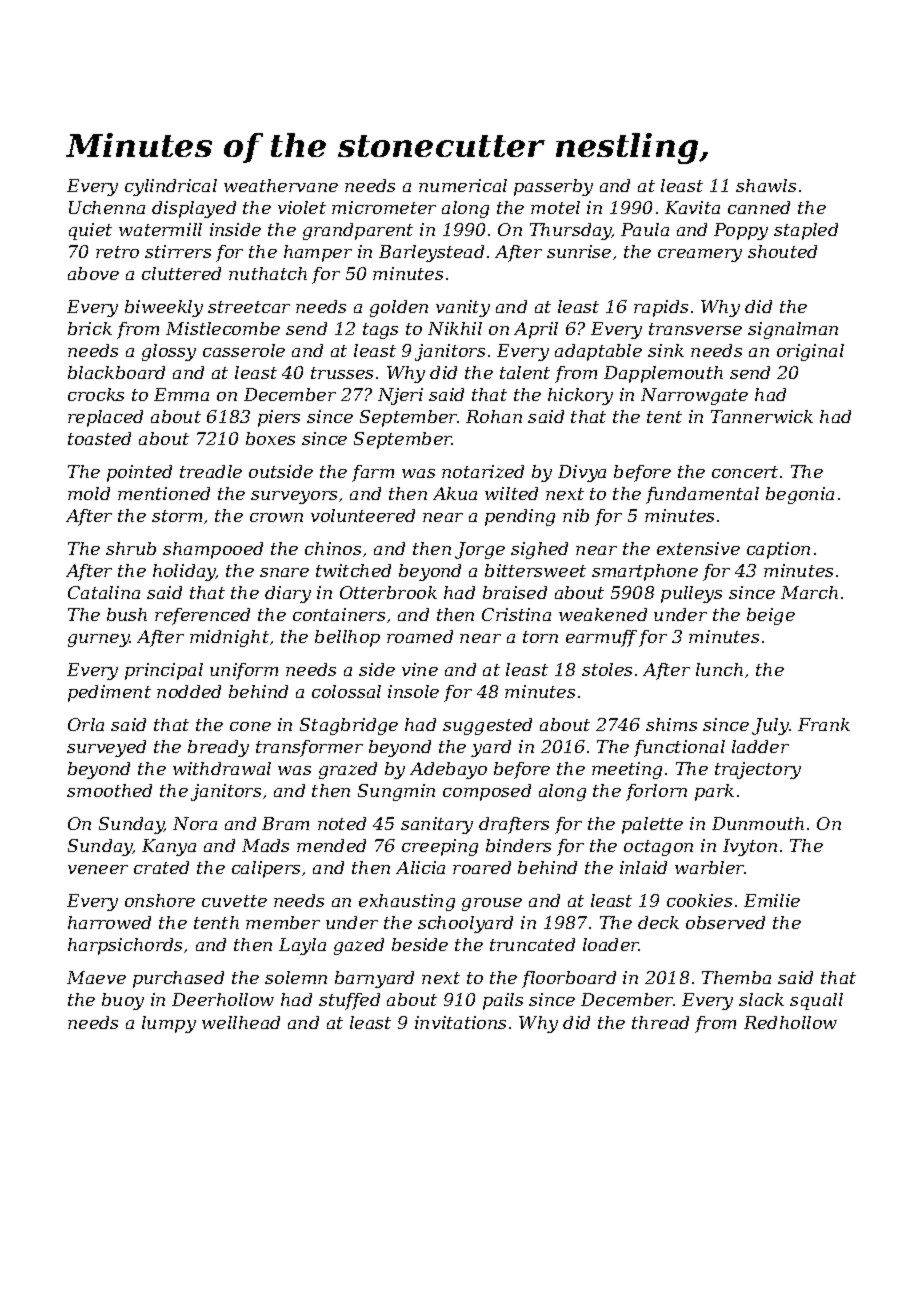 This image has width=924, height=1314. I want to click on gazed, so click(359, 946).
